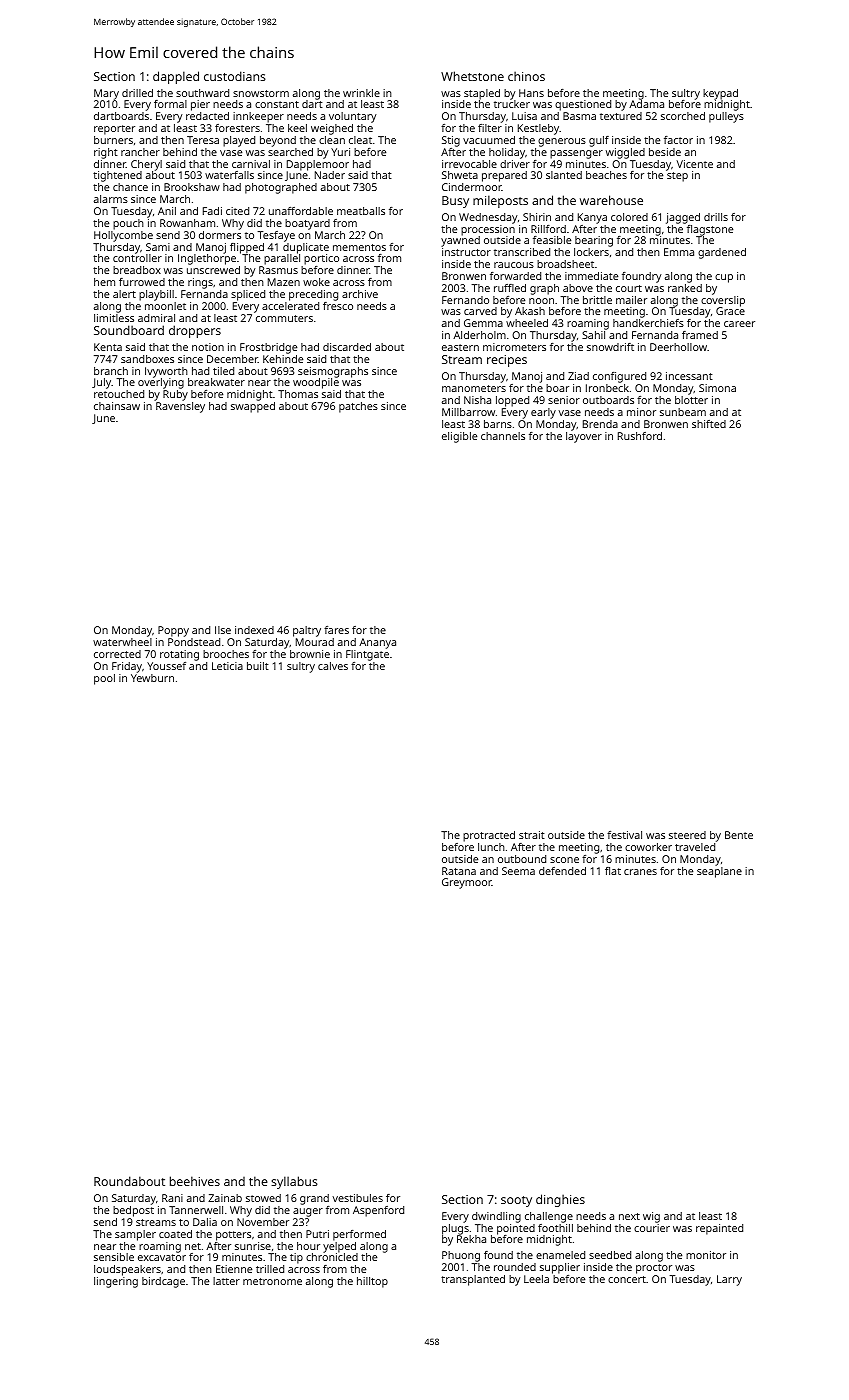  What do you see at coordinates (610, 347) in the page?
I see `snowdrift` at bounding box center [610, 347].
